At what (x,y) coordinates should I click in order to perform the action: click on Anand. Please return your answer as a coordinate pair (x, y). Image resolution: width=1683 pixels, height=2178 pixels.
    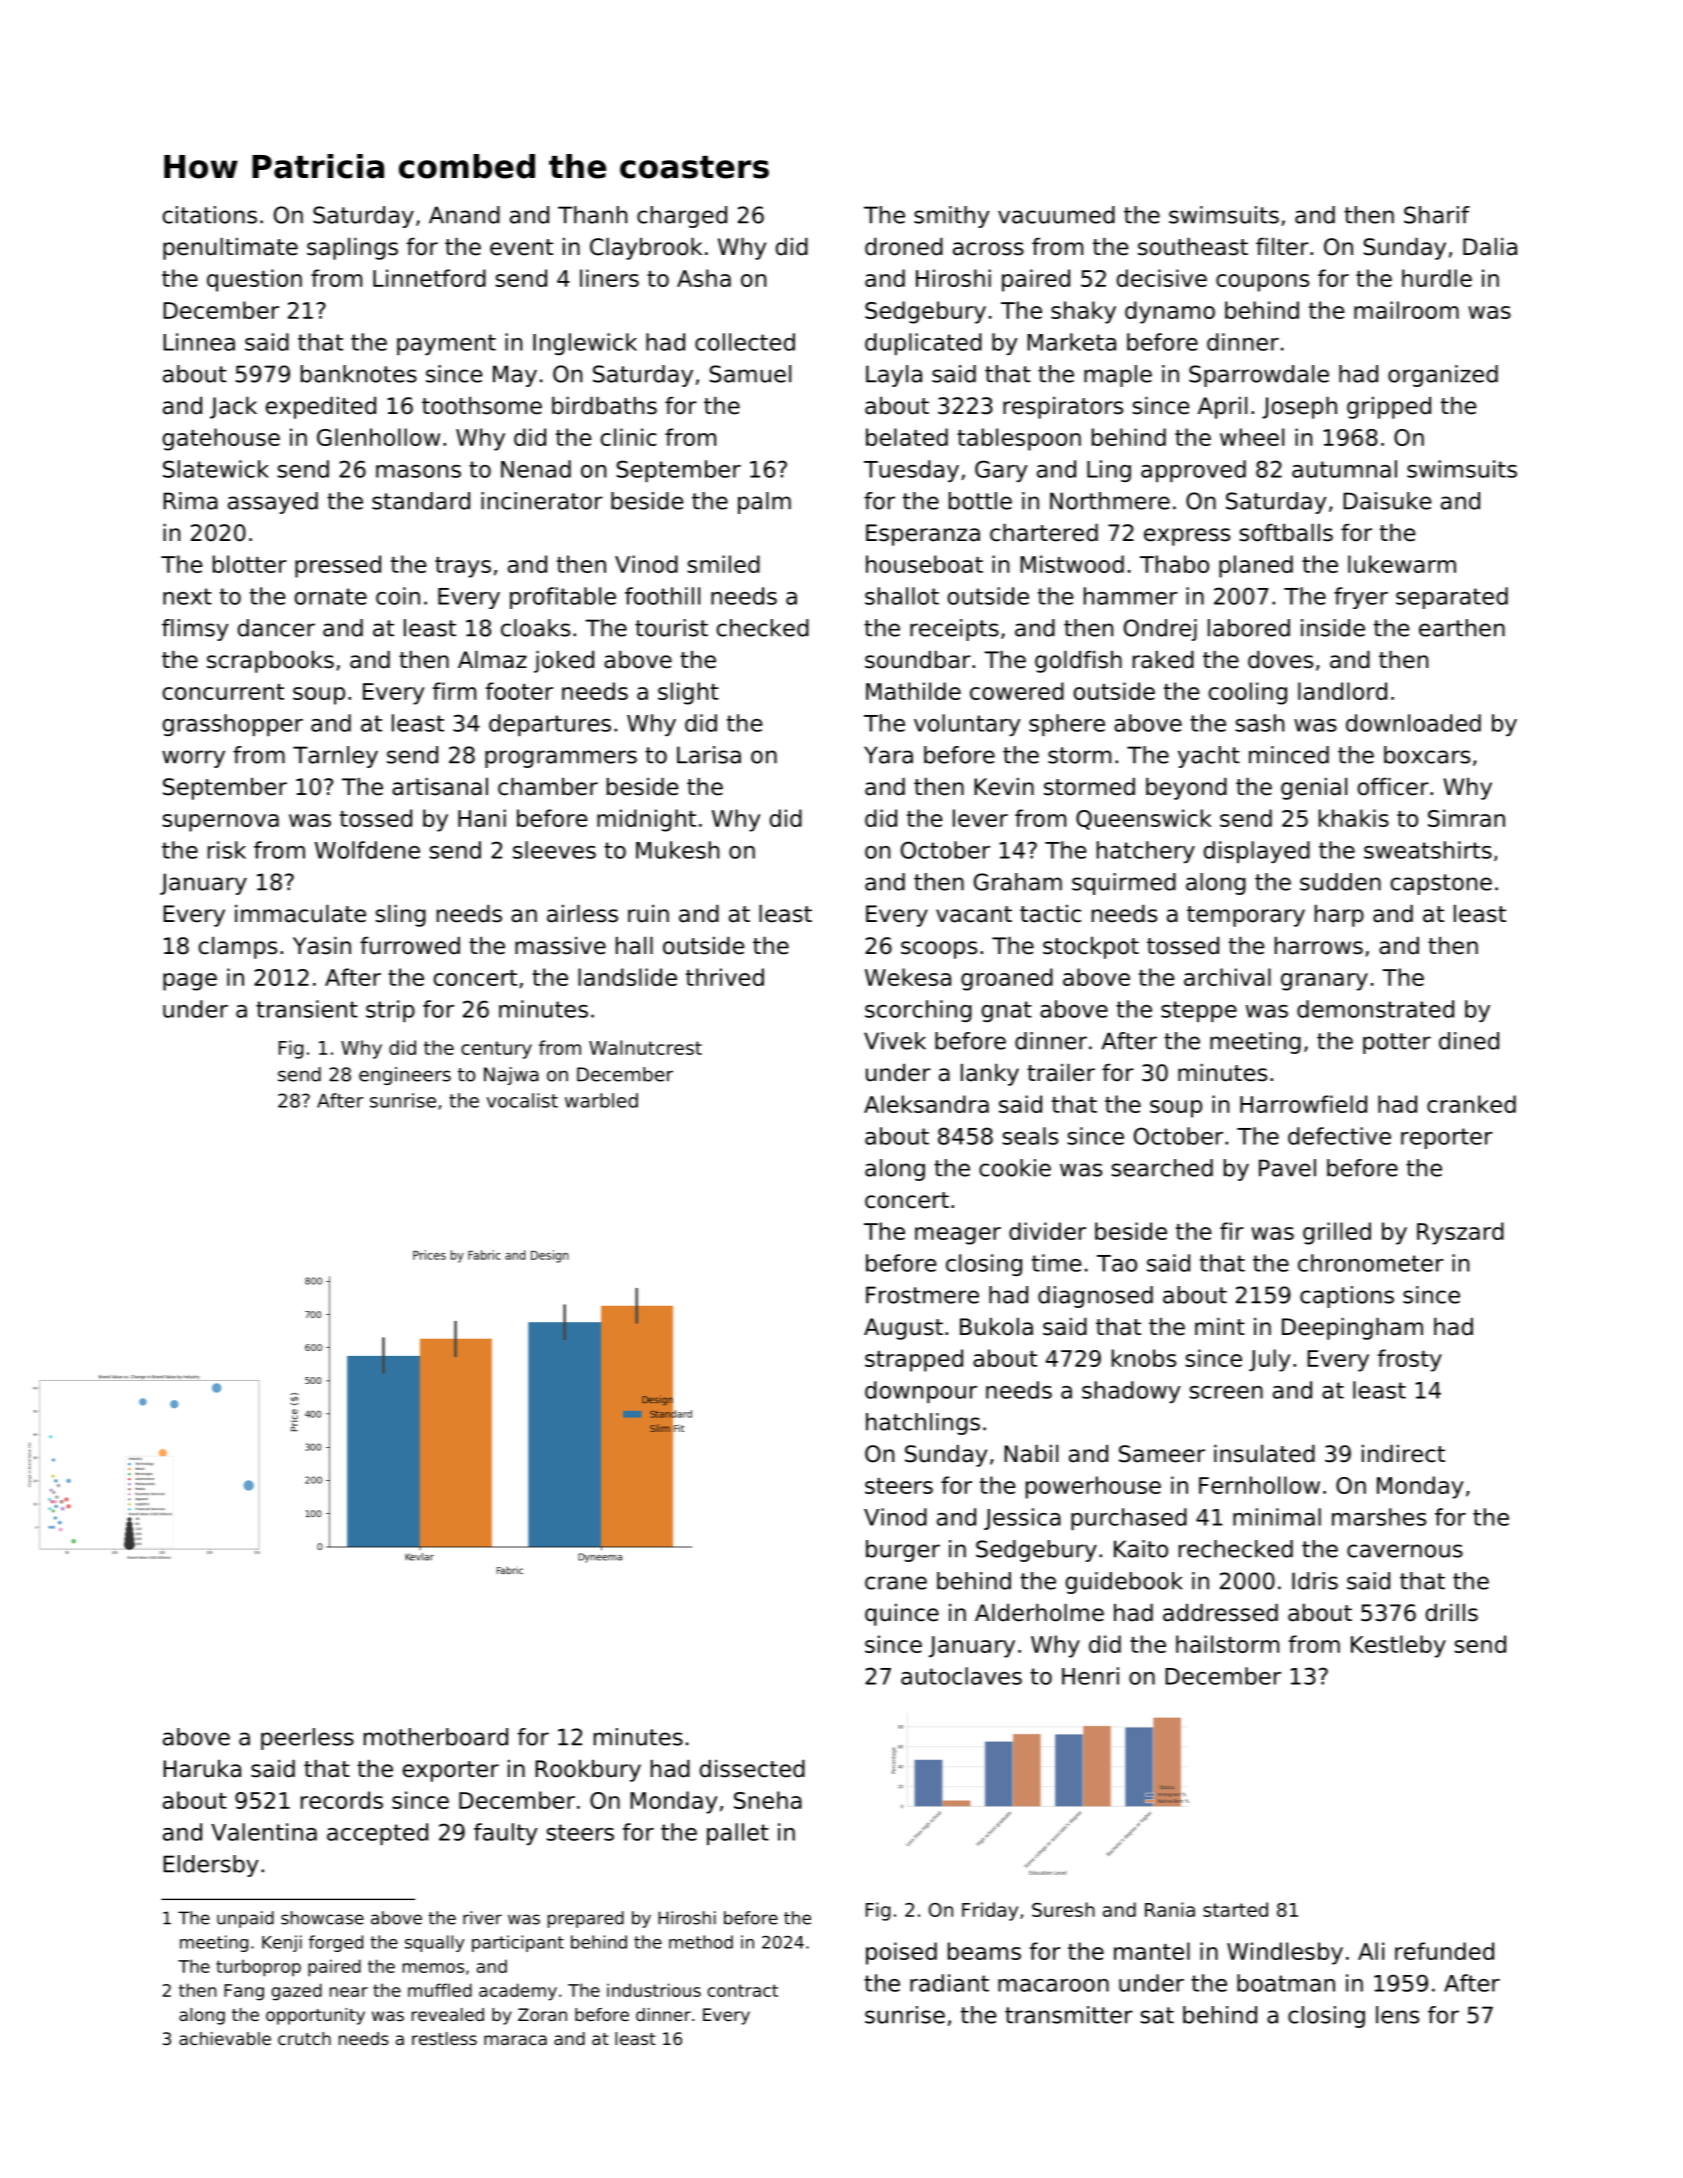
    Looking at the image, I should click on (464, 215).
